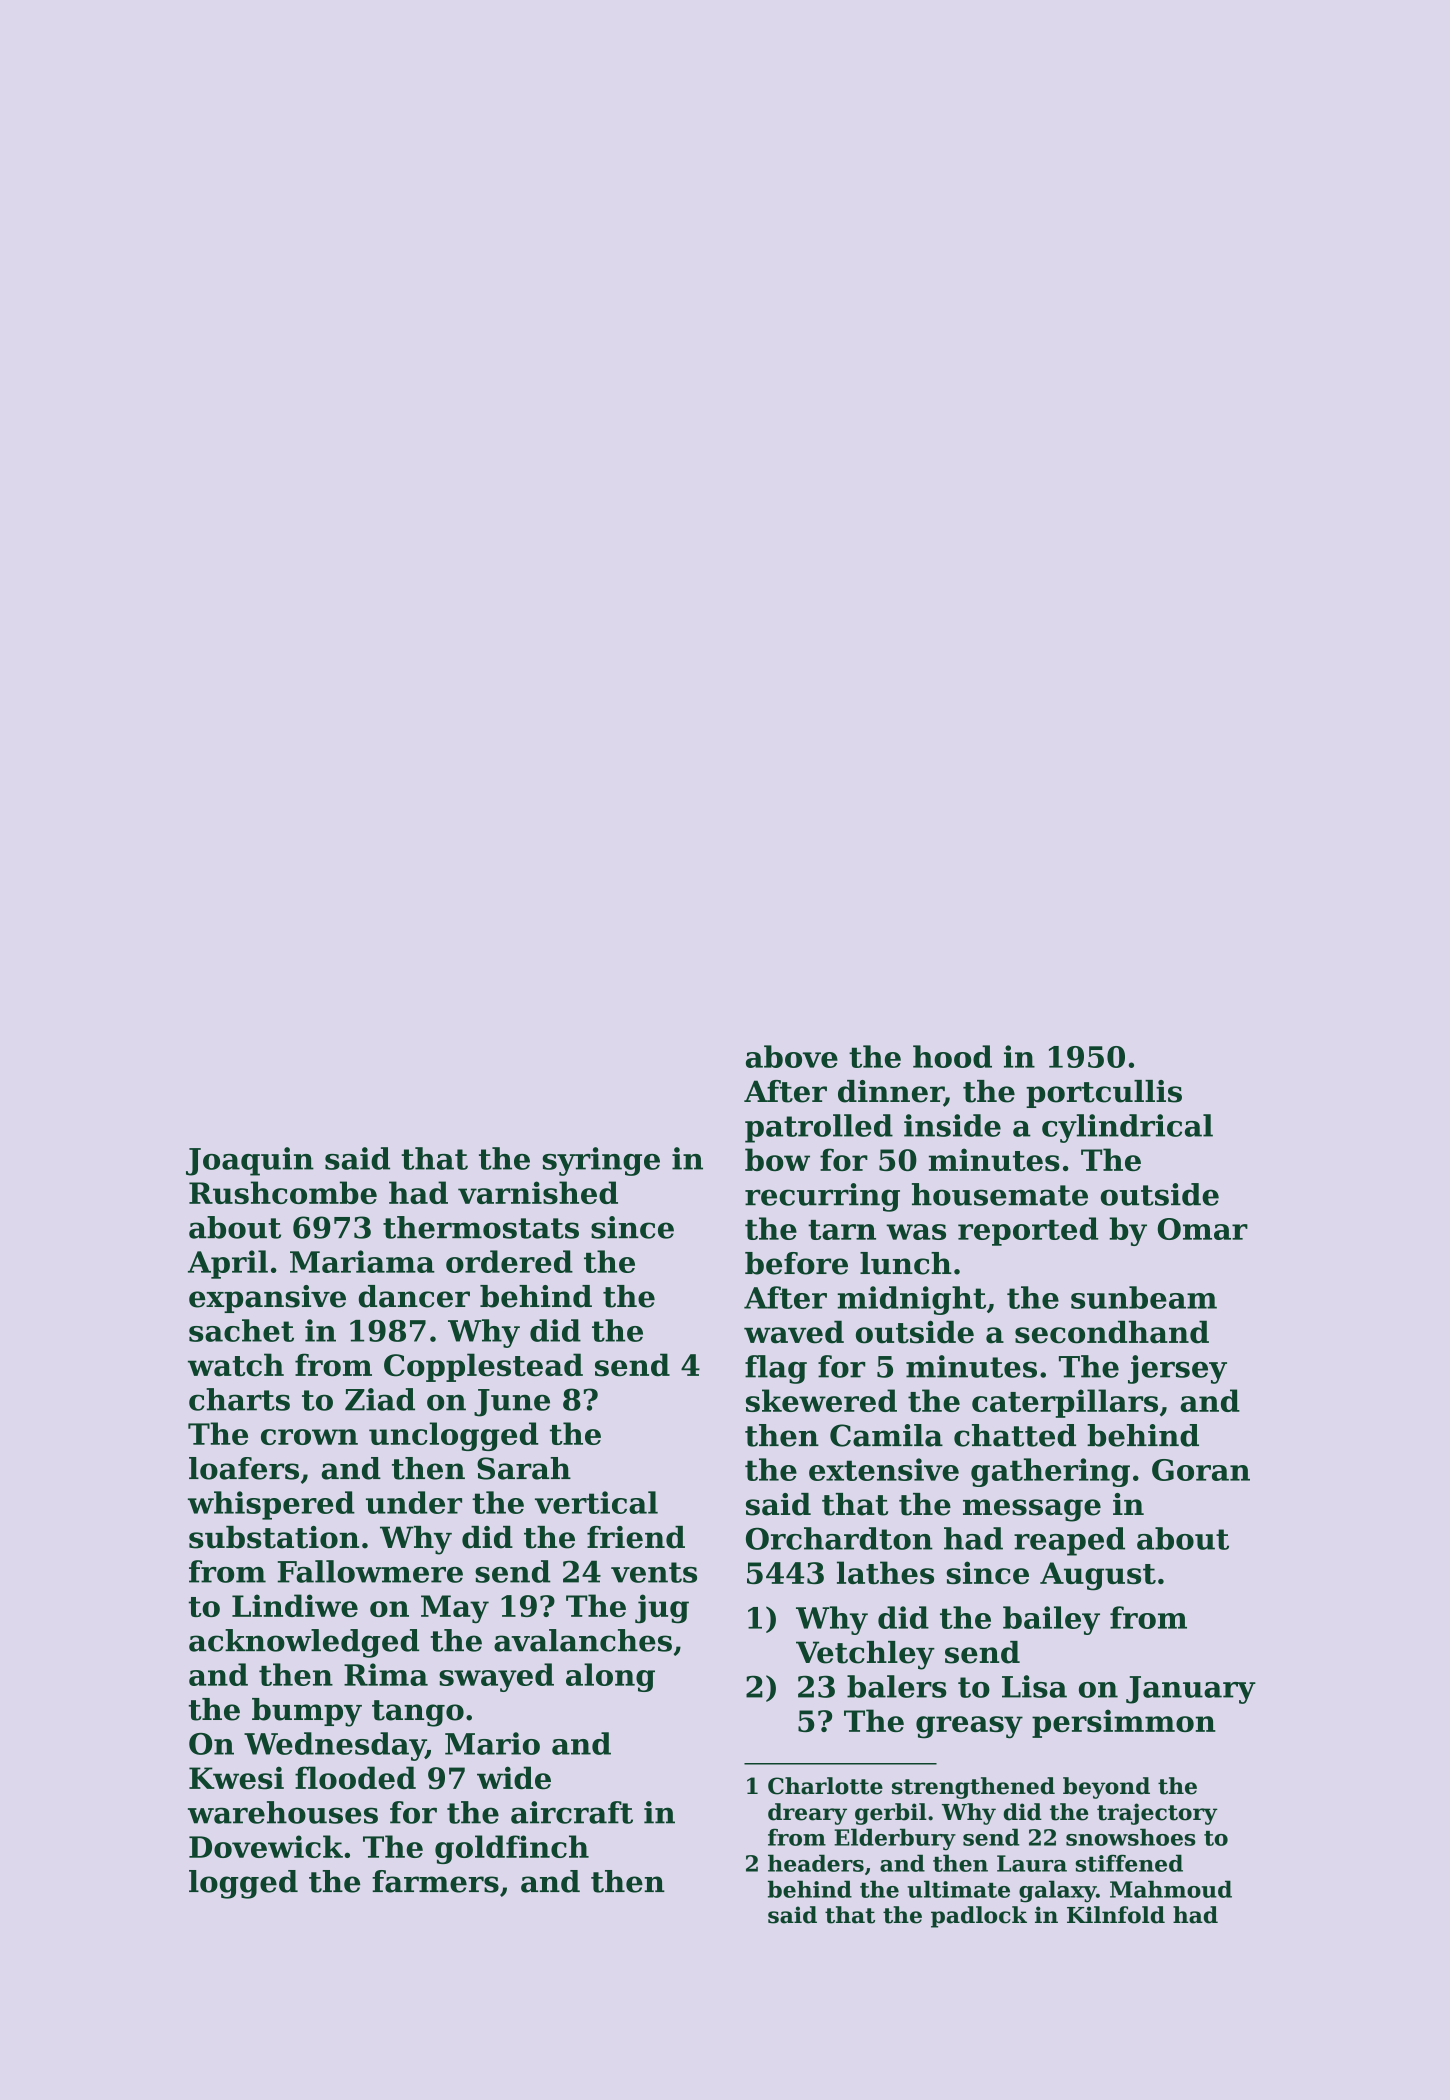  What do you see at coordinates (435, 1881) in the screenshot?
I see `farmers` at bounding box center [435, 1881].
